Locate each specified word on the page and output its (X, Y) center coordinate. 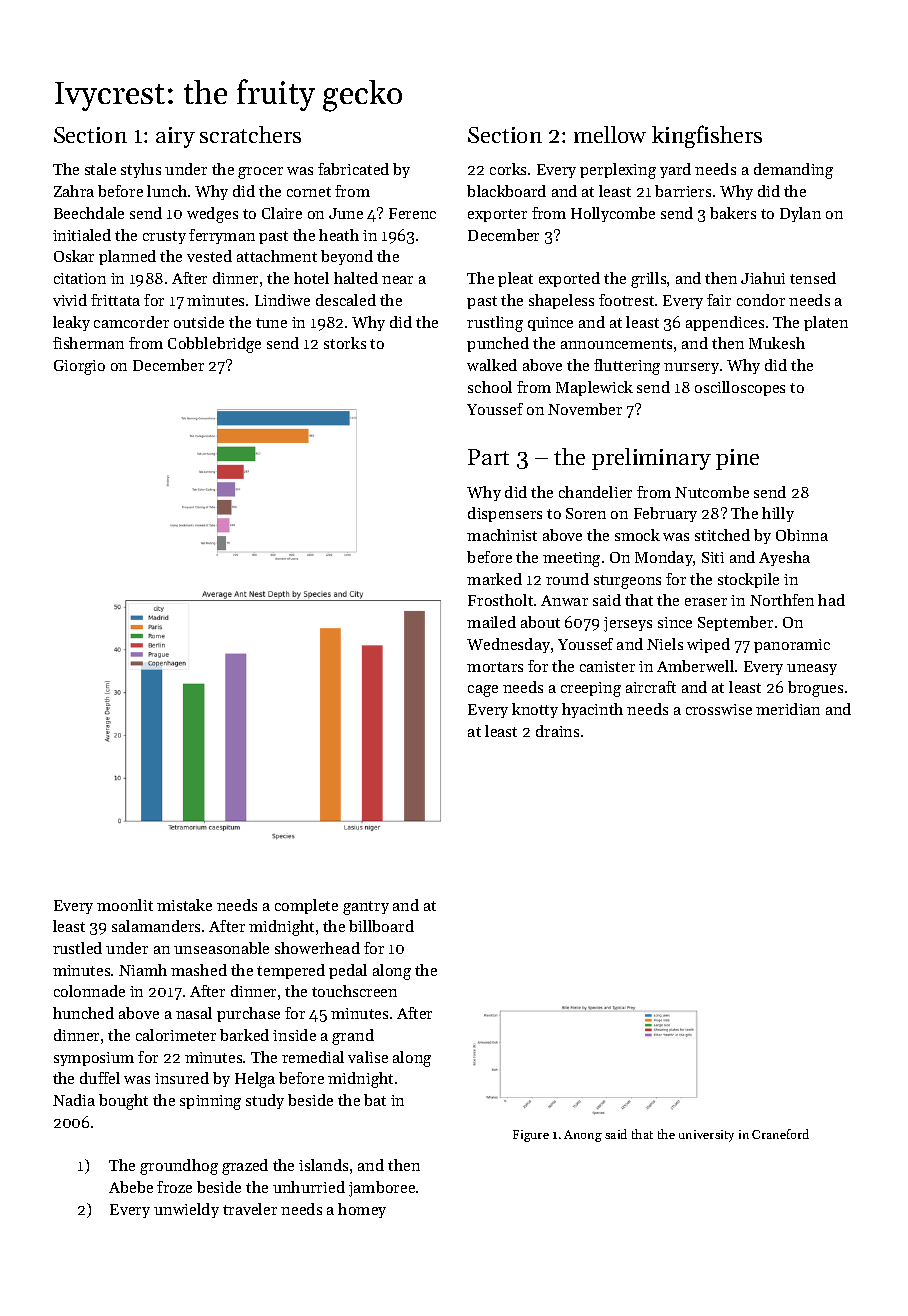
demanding (793, 171)
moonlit (125, 905)
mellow (610, 134)
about (540, 622)
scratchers (250, 134)
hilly (778, 514)
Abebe (131, 1187)
